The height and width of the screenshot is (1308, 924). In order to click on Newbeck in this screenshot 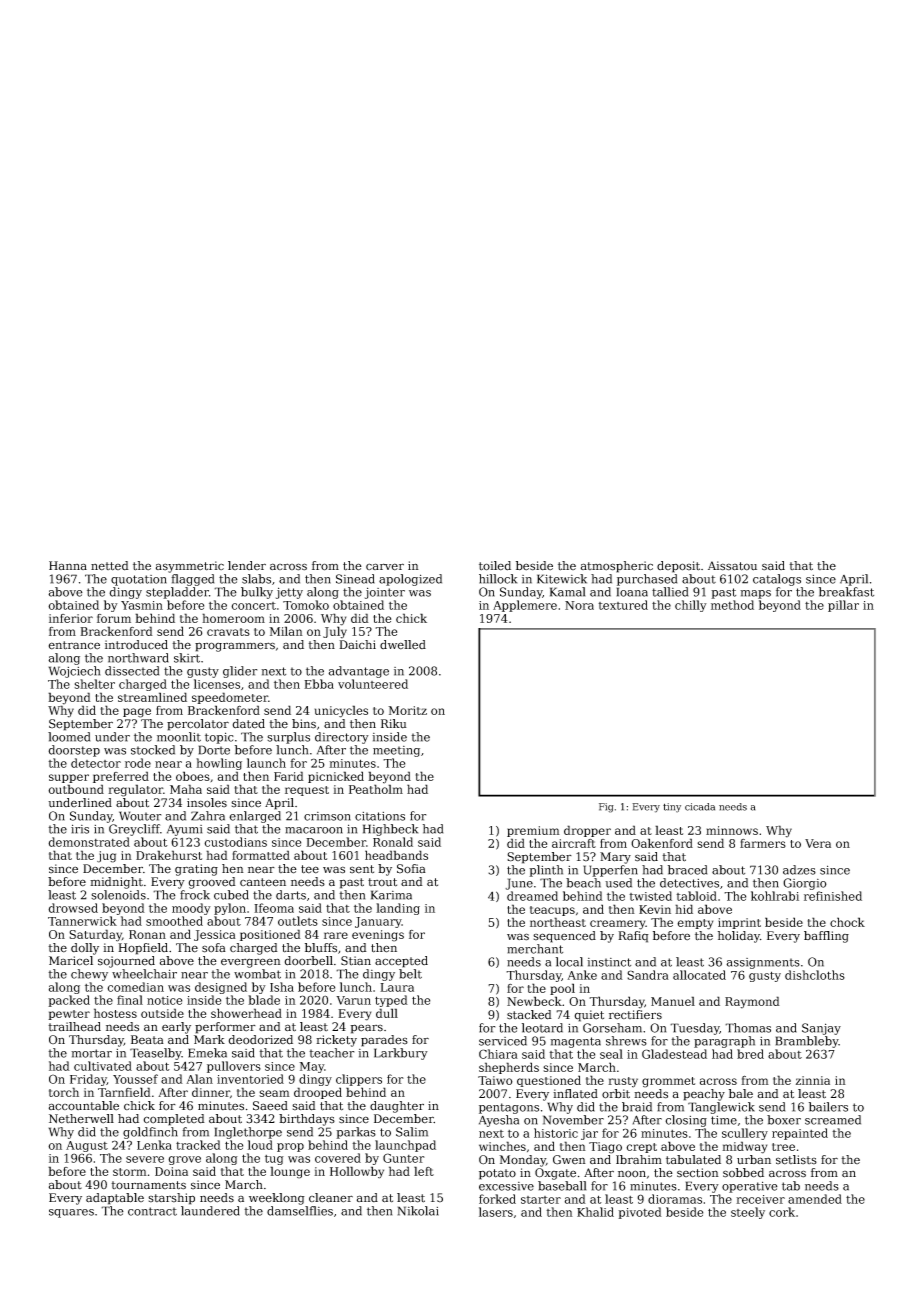, I will do `click(534, 1001)`.
